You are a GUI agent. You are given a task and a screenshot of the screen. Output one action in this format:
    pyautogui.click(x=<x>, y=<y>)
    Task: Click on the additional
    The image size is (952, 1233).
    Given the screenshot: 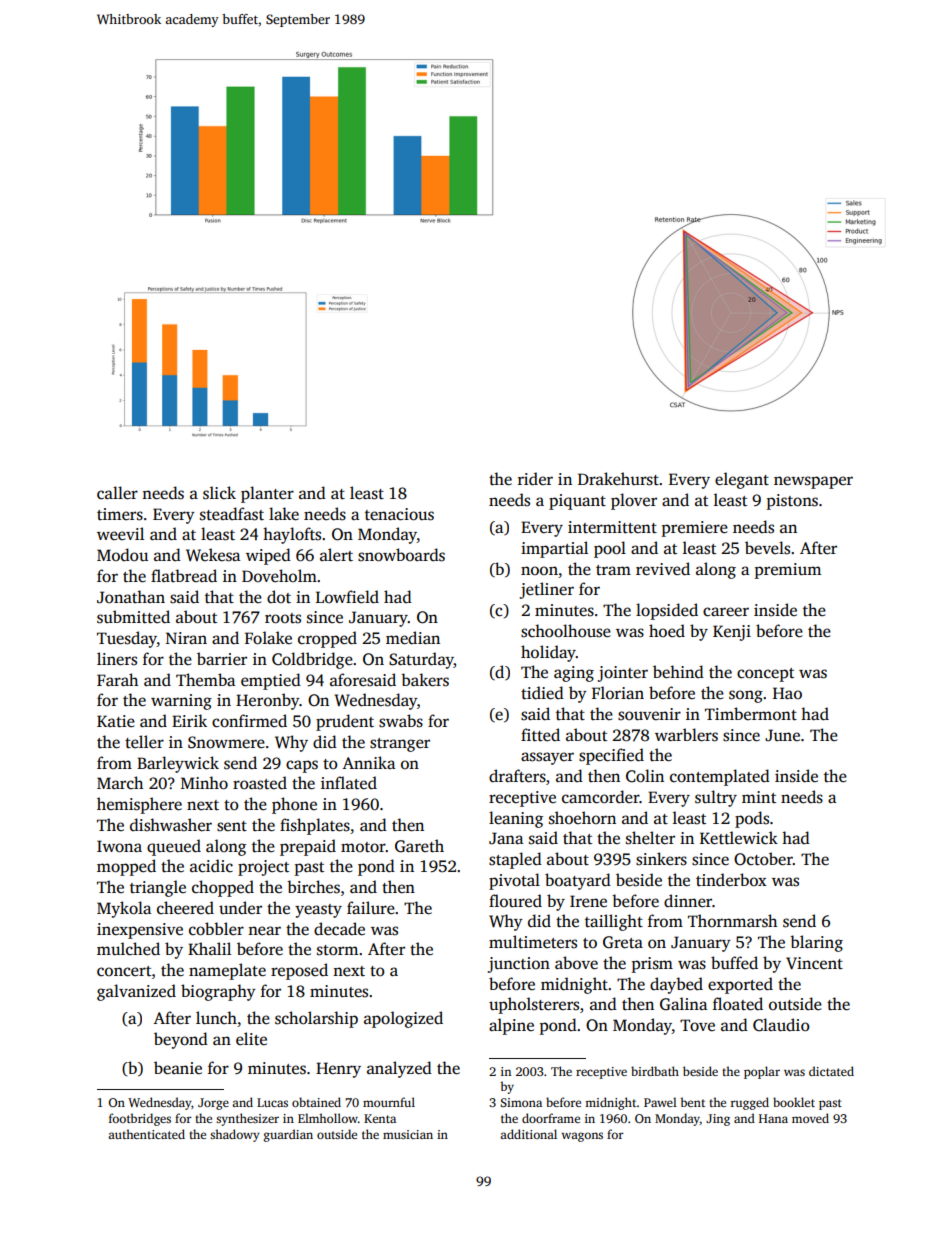 What is the action you would take?
    pyautogui.click(x=528, y=1134)
